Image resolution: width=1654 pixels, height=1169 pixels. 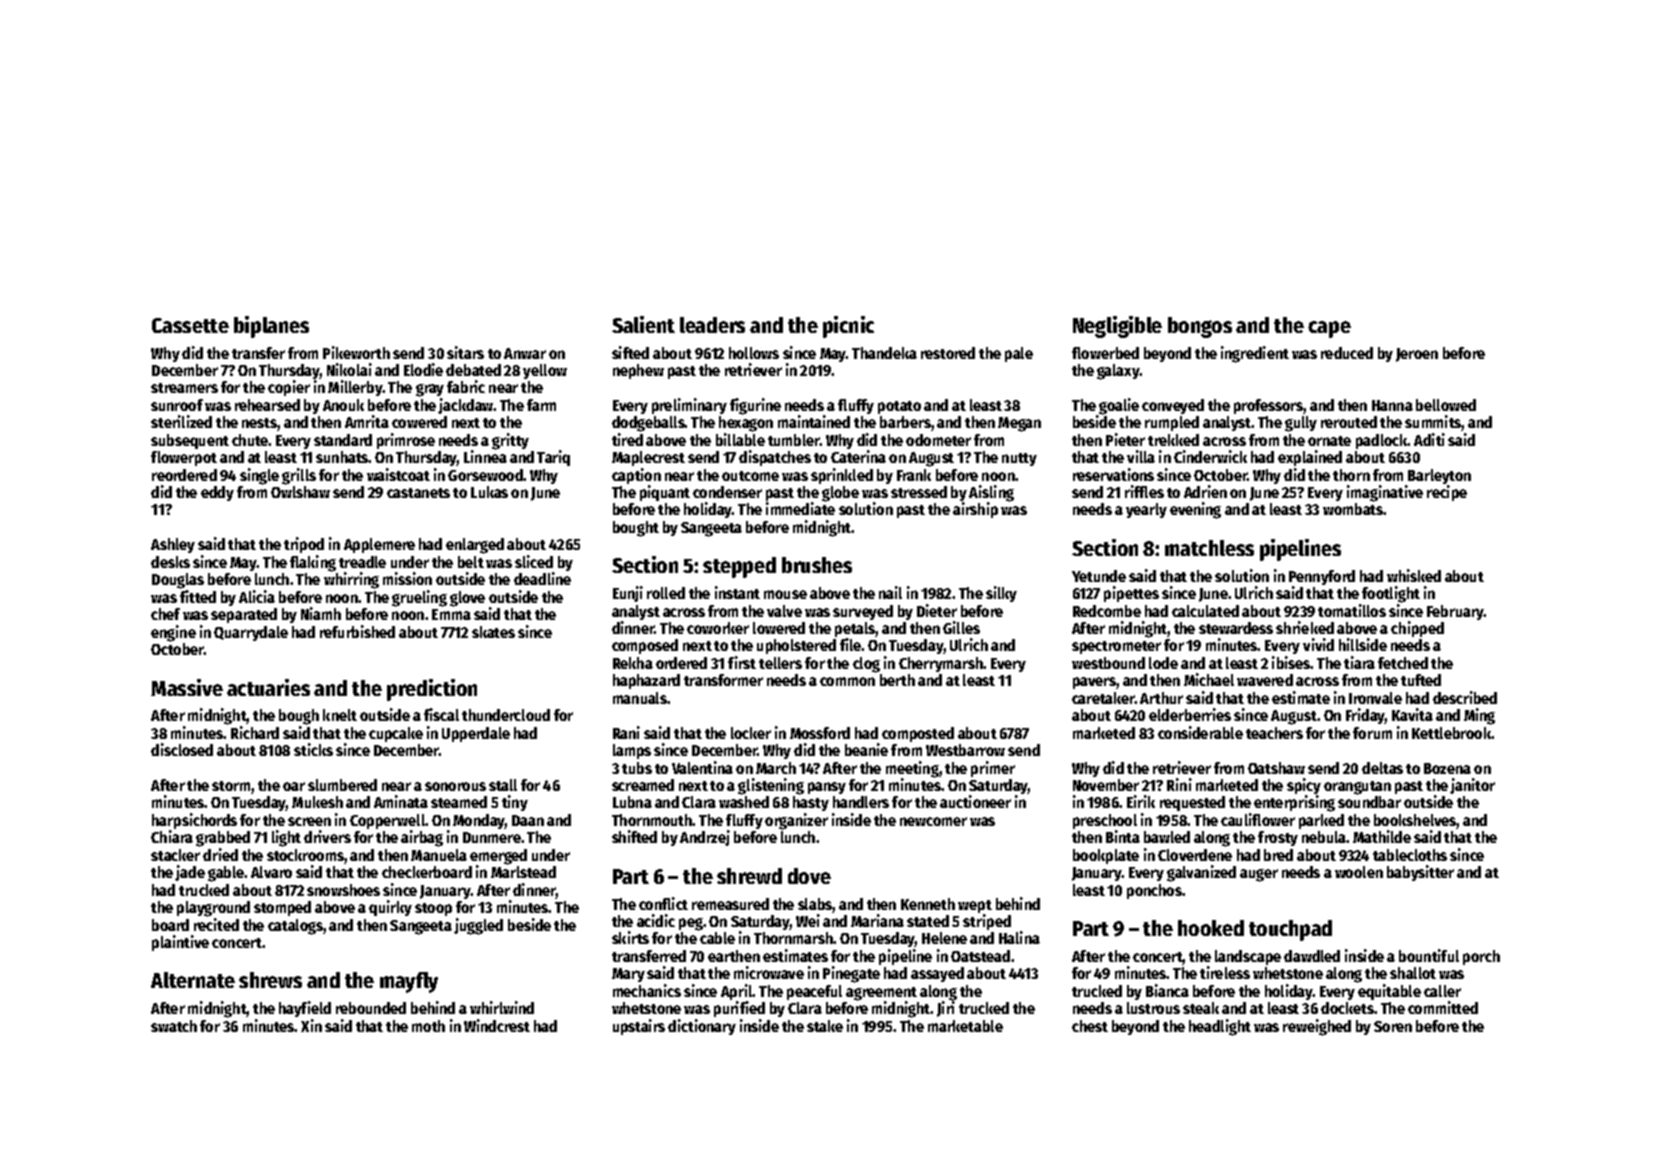 What do you see at coordinates (1455, 612) in the image?
I see `February` at bounding box center [1455, 612].
